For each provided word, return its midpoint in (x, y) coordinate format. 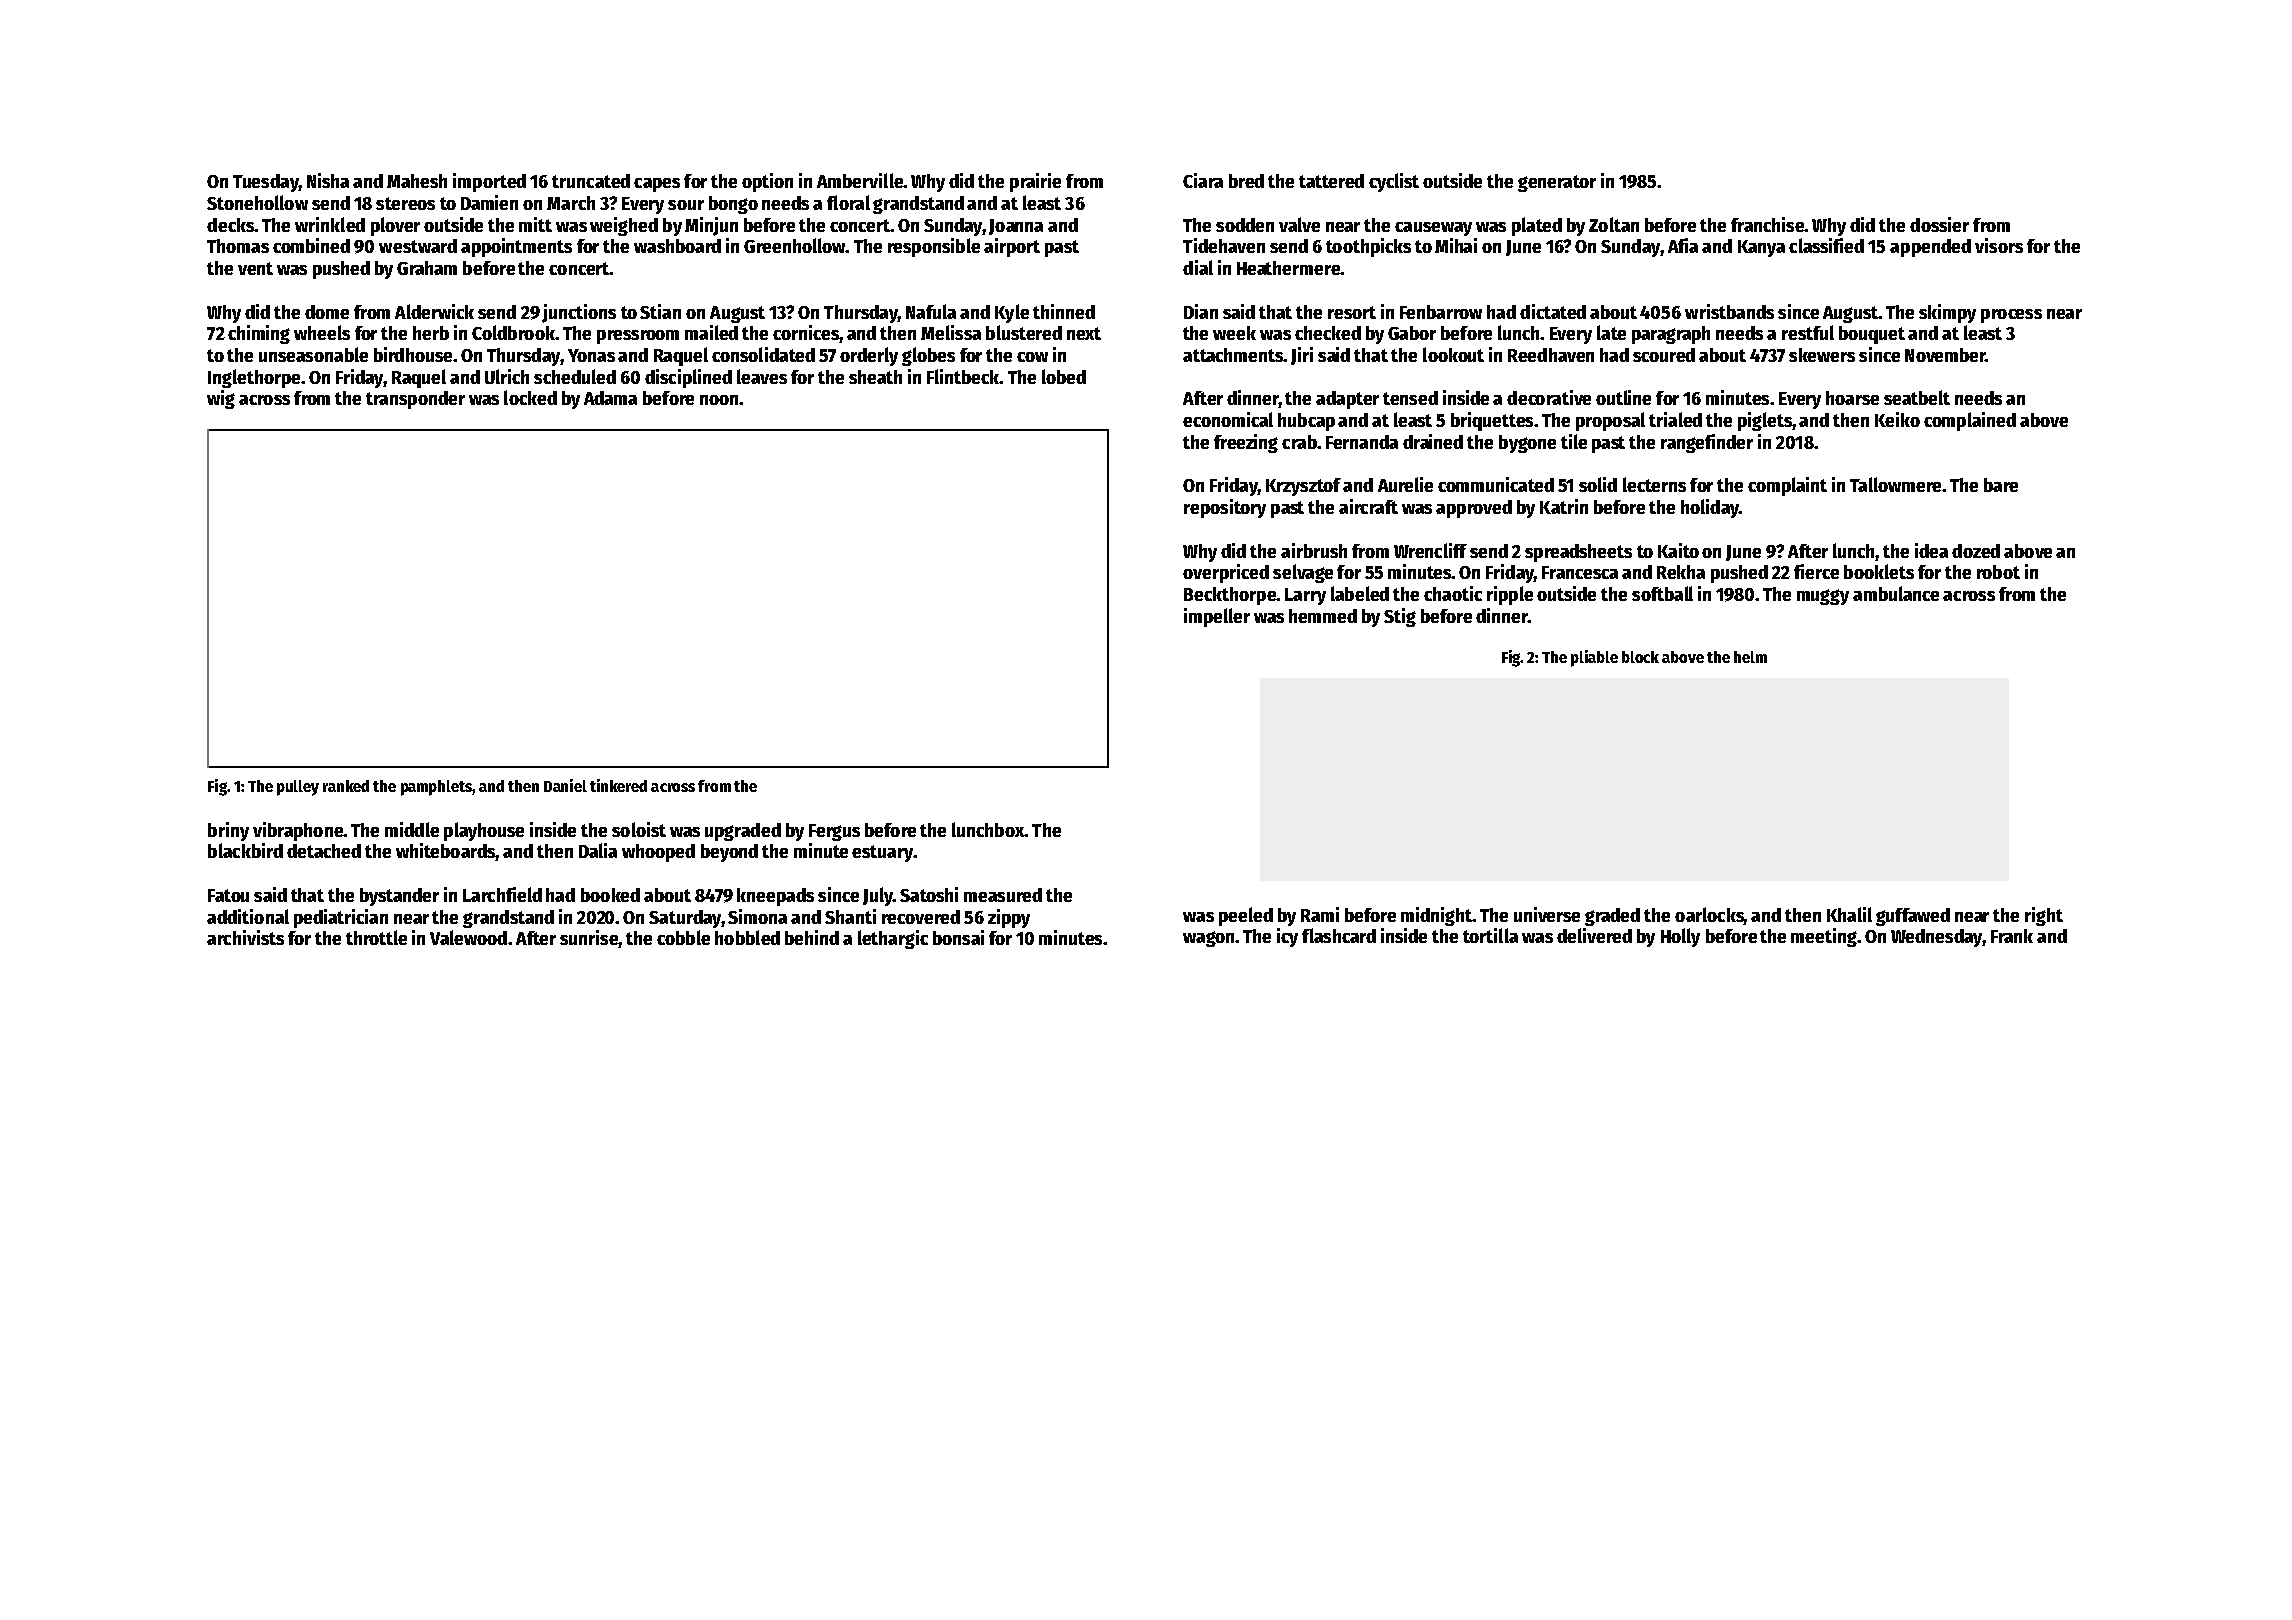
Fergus (834, 832)
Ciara (1203, 180)
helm (1750, 657)
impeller (1217, 617)
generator (1557, 183)
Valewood (468, 937)
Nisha (328, 180)
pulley (298, 788)
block (1640, 657)
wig (221, 399)
